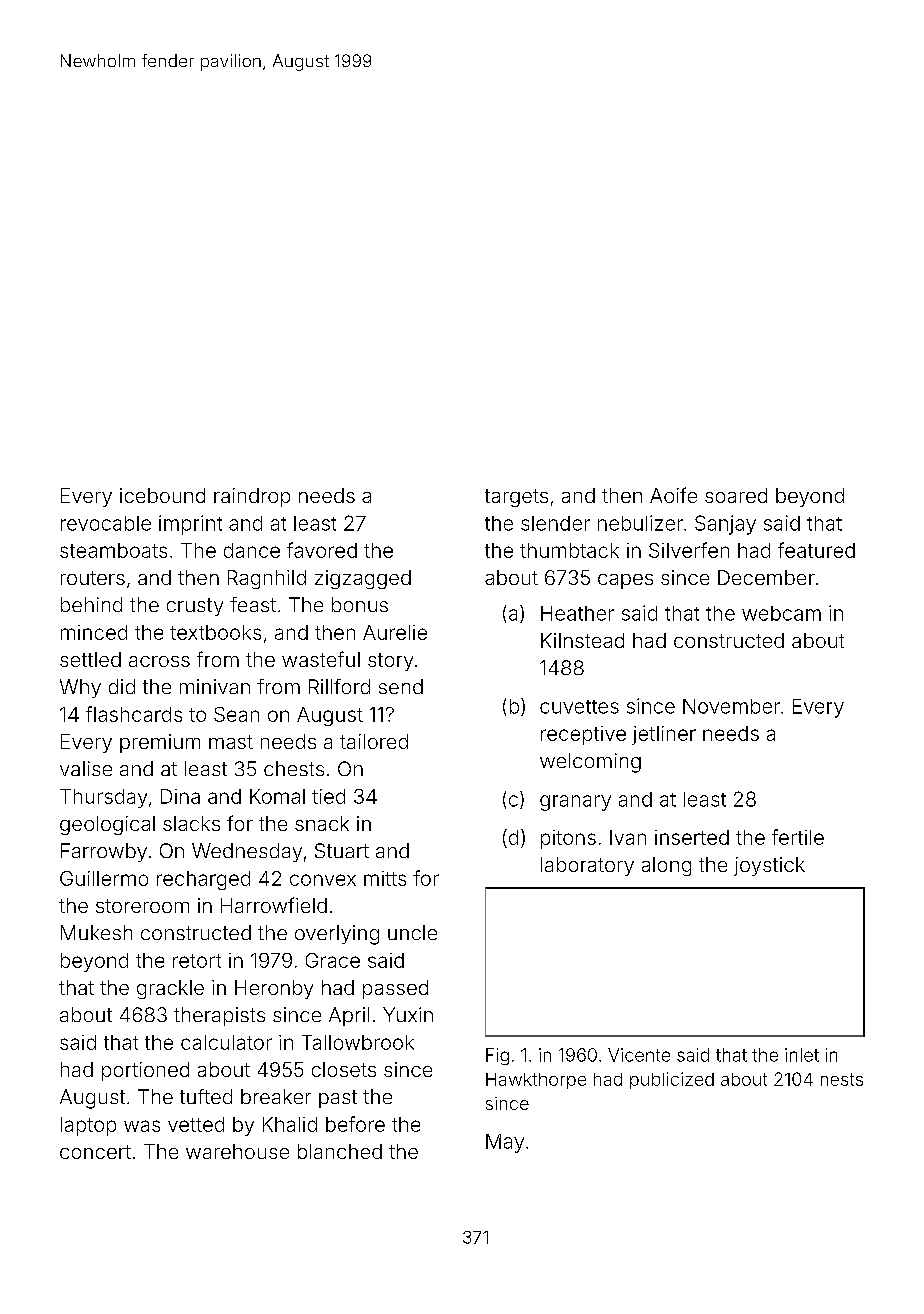  I want to click on Fig, so click(497, 1056).
